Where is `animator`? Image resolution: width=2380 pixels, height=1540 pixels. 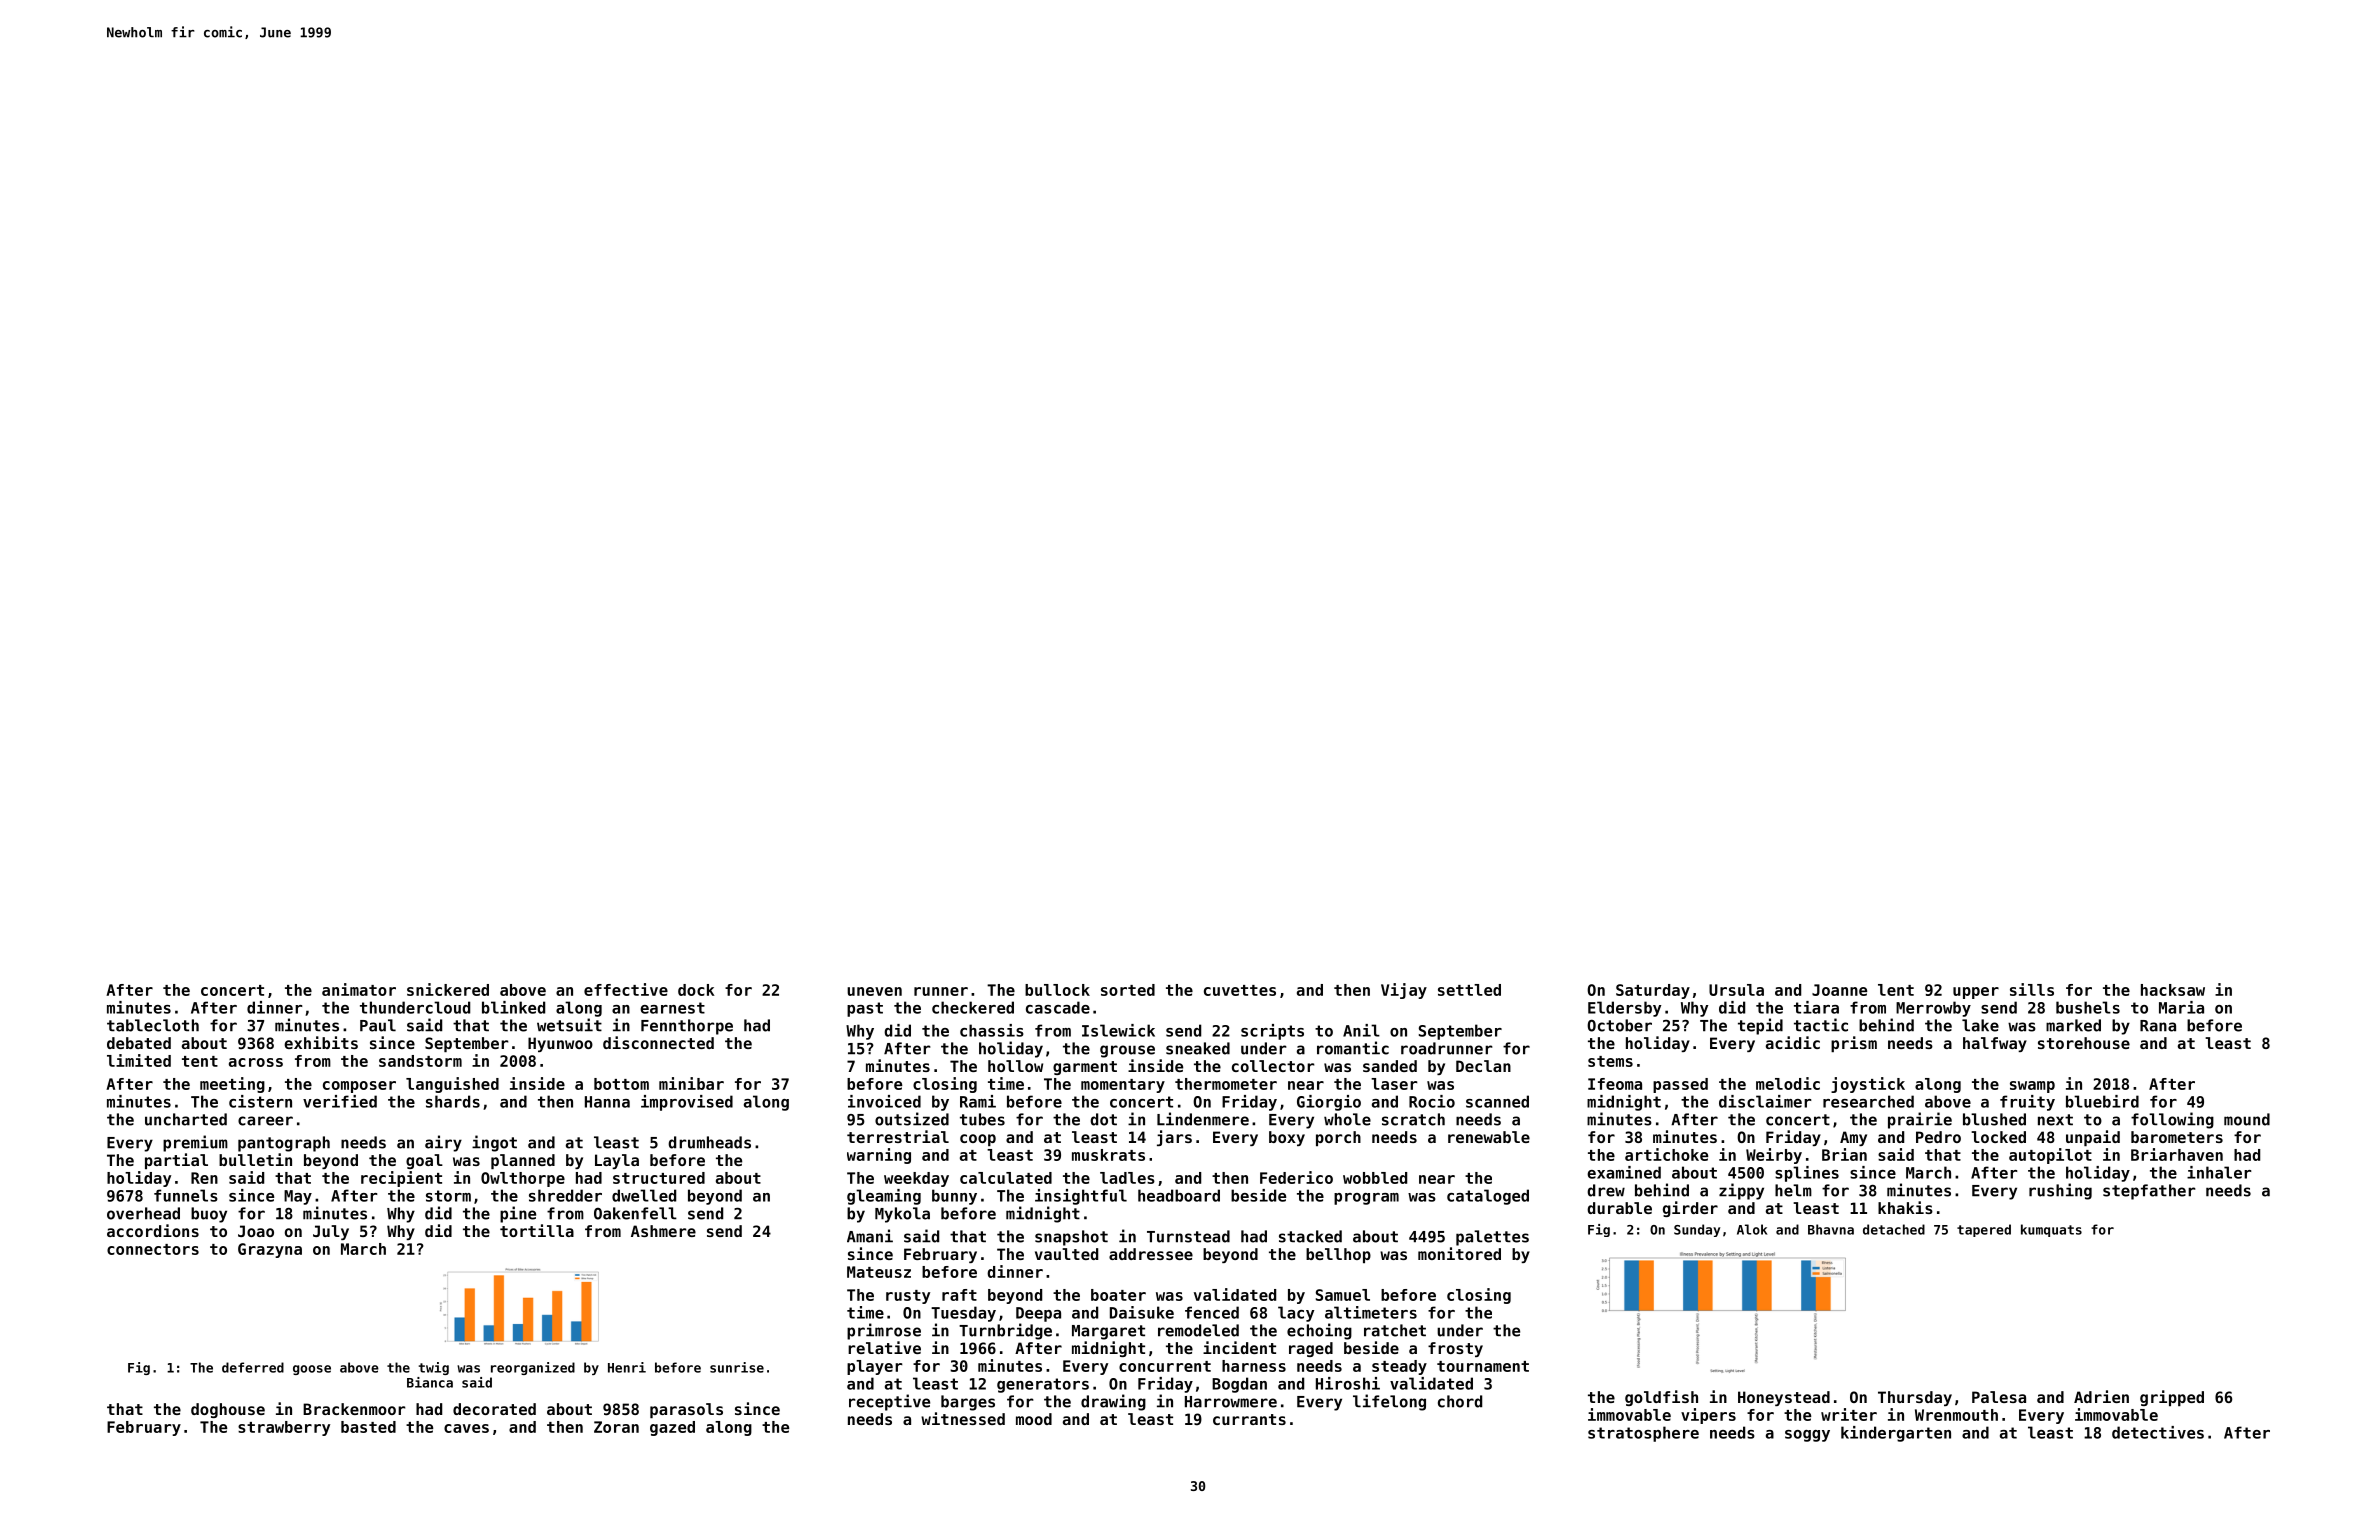
animator is located at coordinates (359, 989).
